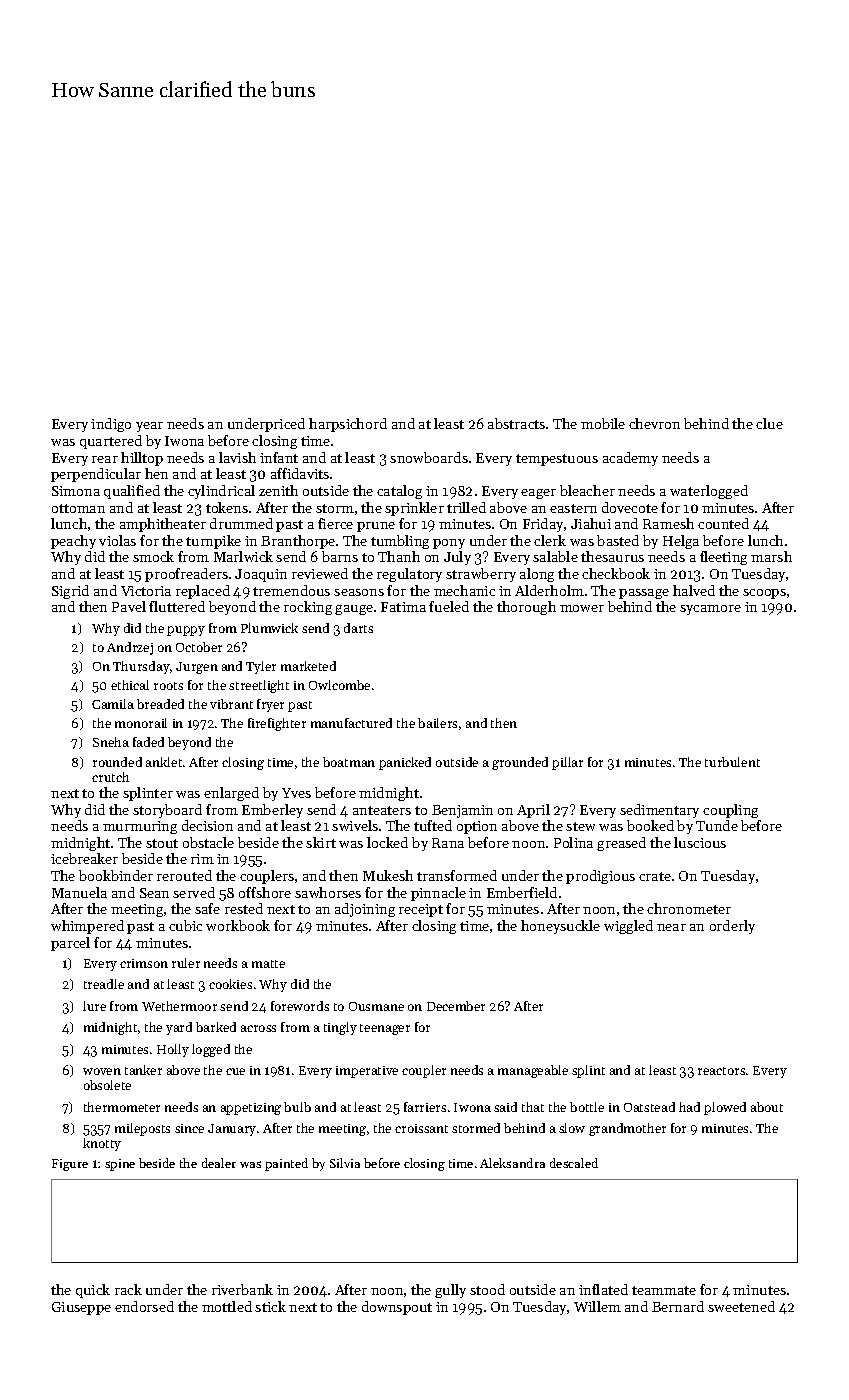 The height and width of the image is (1400, 849). What do you see at coordinates (717, 825) in the image?
I see `Tunde` at bounding box center [717, 825].
